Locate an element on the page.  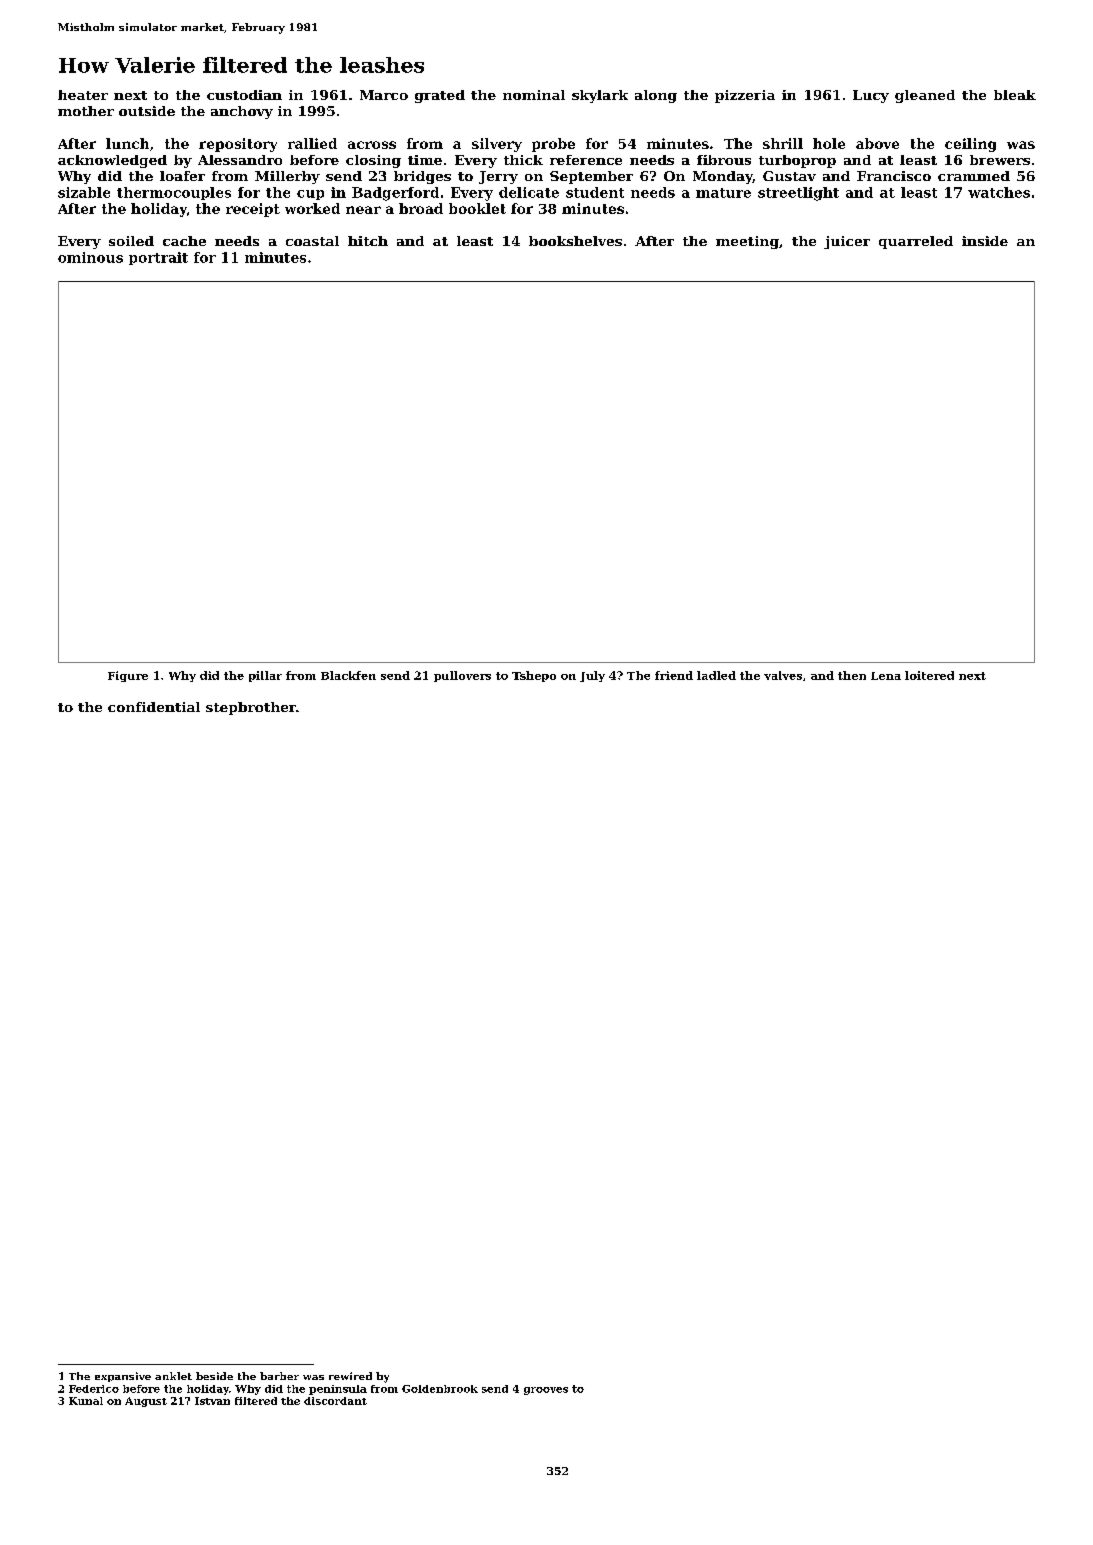
quarreled is located at coordinates (916, 242).
